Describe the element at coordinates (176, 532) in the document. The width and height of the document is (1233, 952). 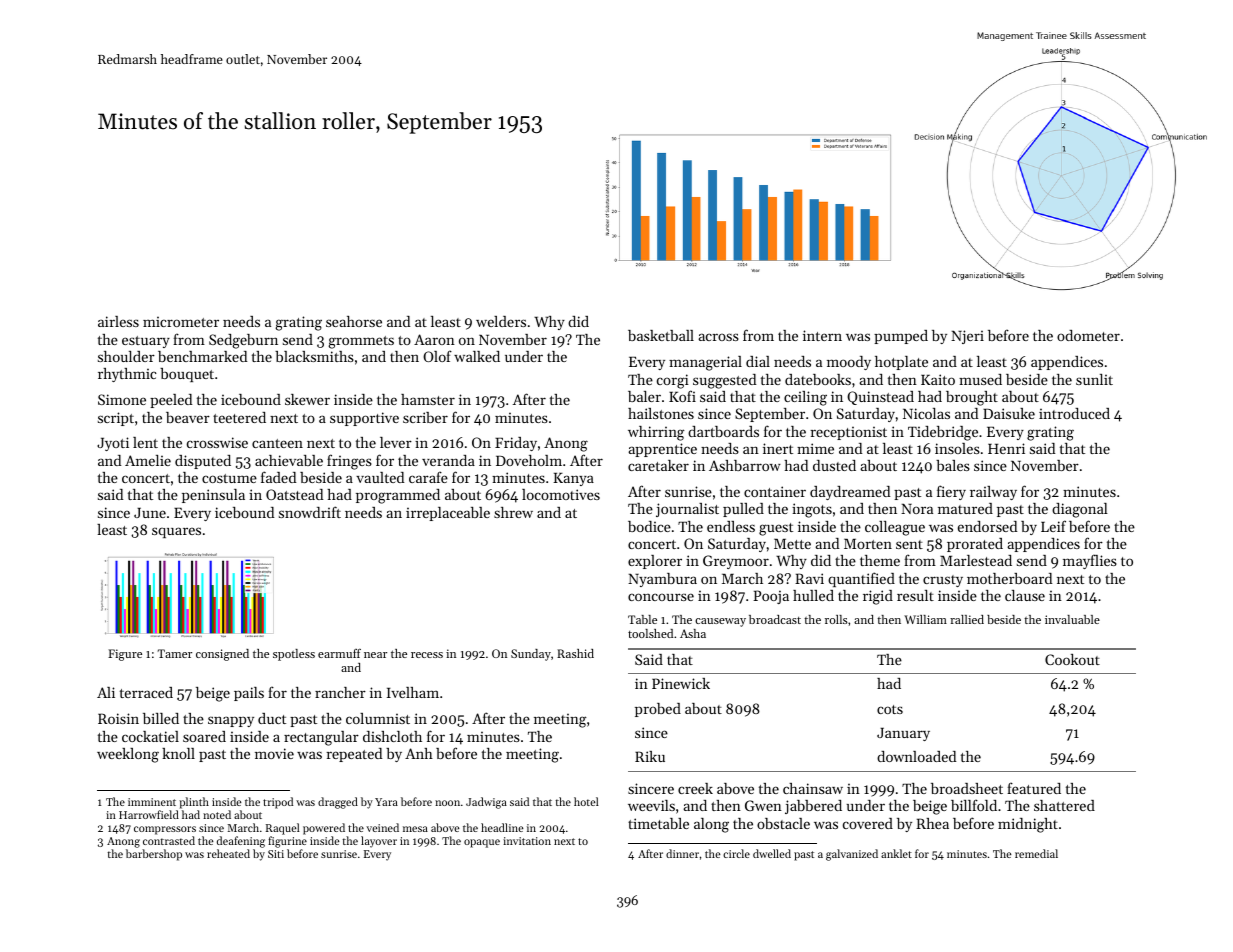
I see `squares` at that location.
